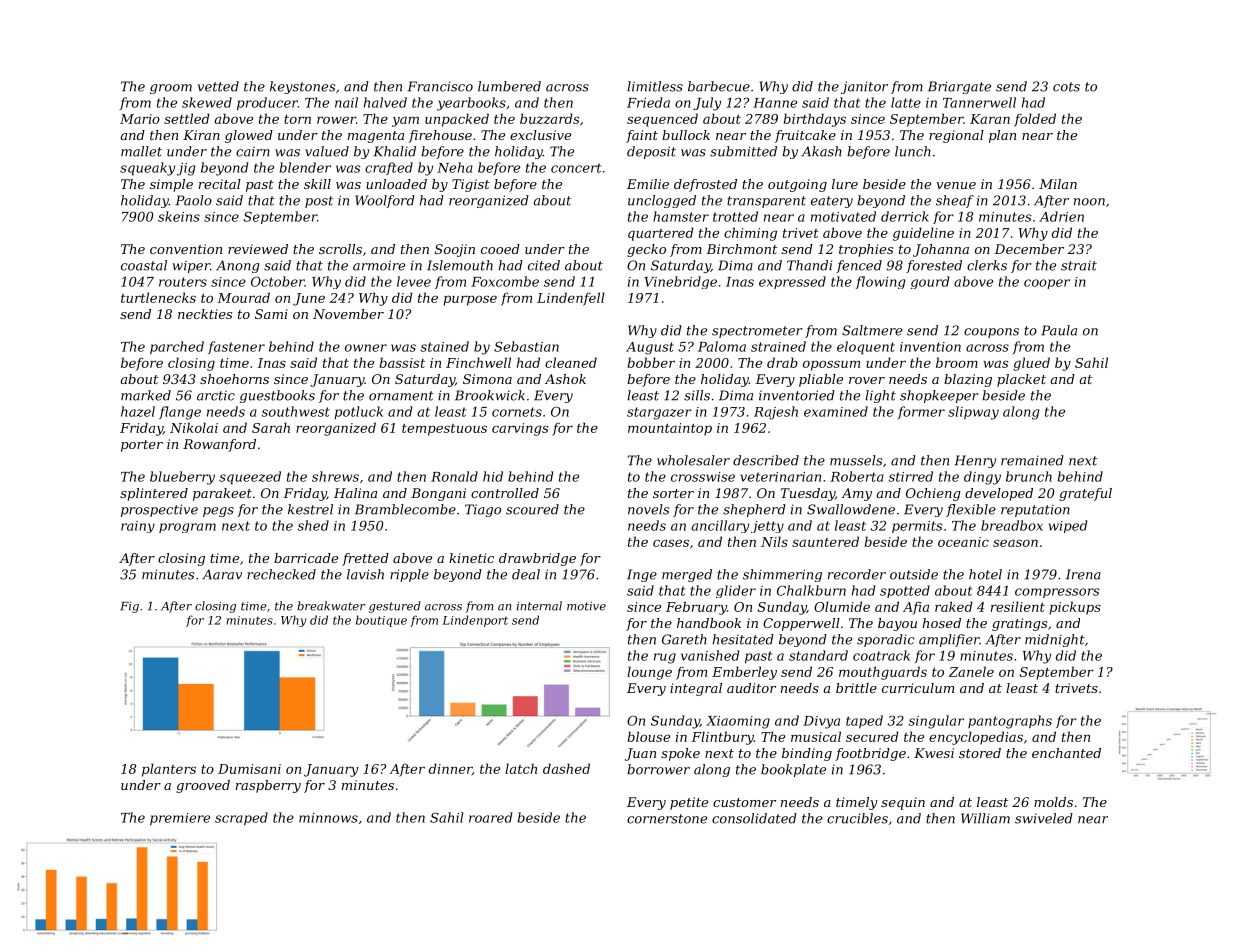 The height and width of the screenshot is (952, 1233). Describe the element at coordinates (1068, 526) in the screenshot. I see `wiped` at that location.
